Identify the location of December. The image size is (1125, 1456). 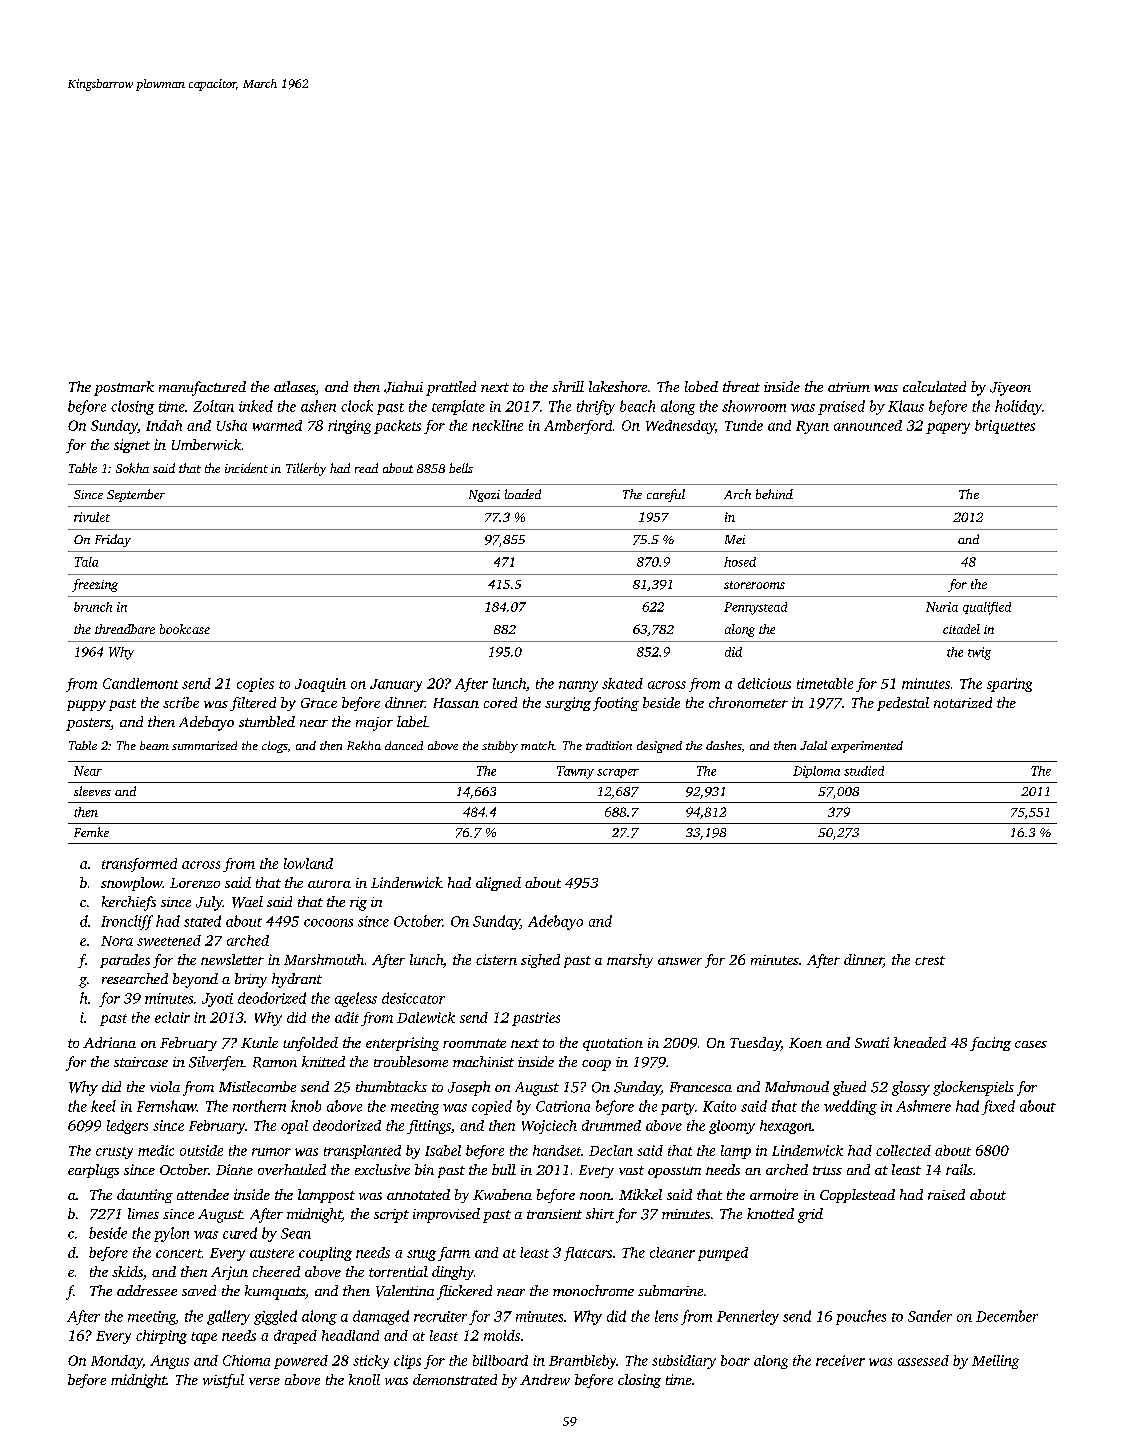
(1007, 1316).
